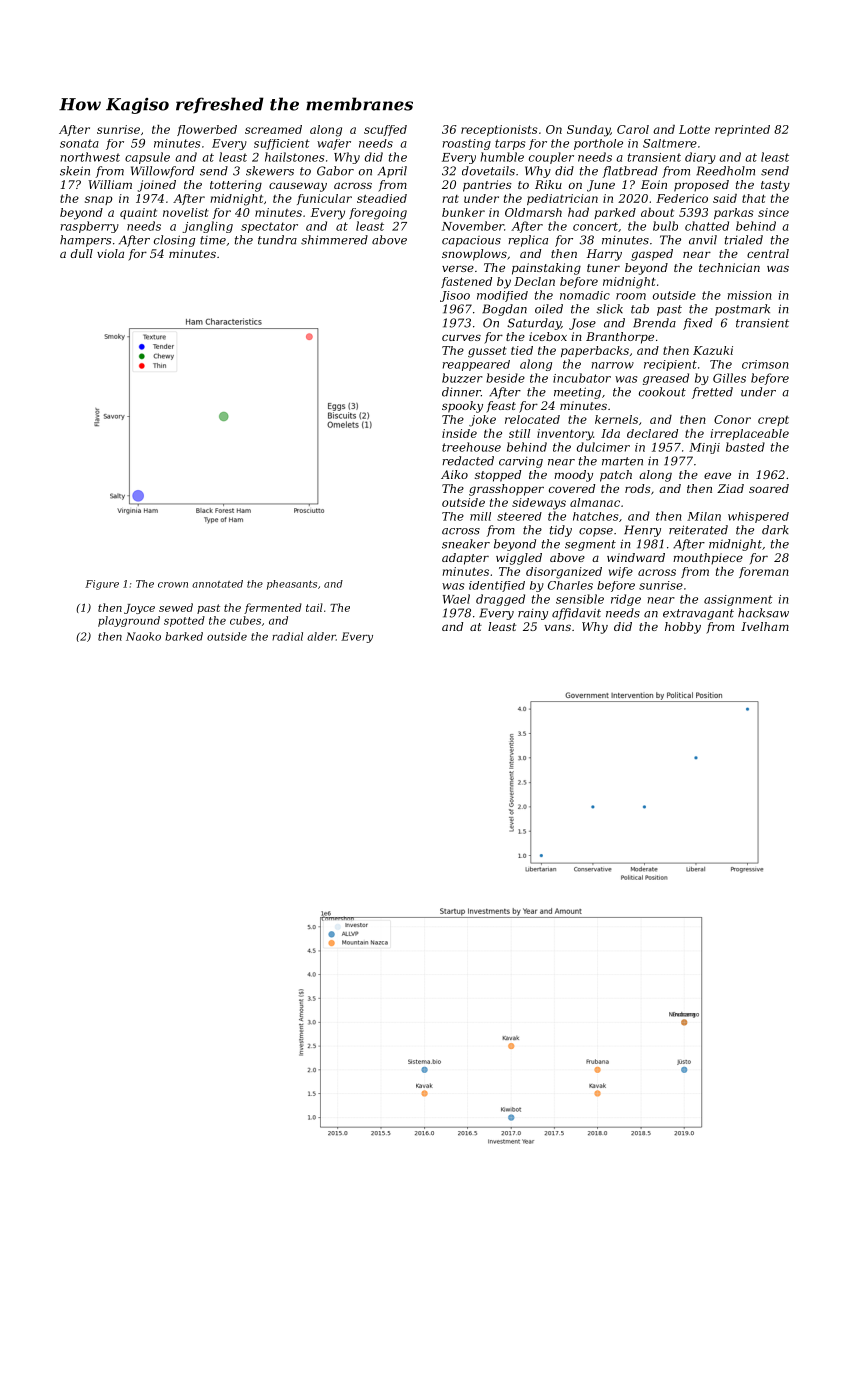  Describe the element at coordinates (565, 435) in the screenshot. I see `inventory` at that location.
